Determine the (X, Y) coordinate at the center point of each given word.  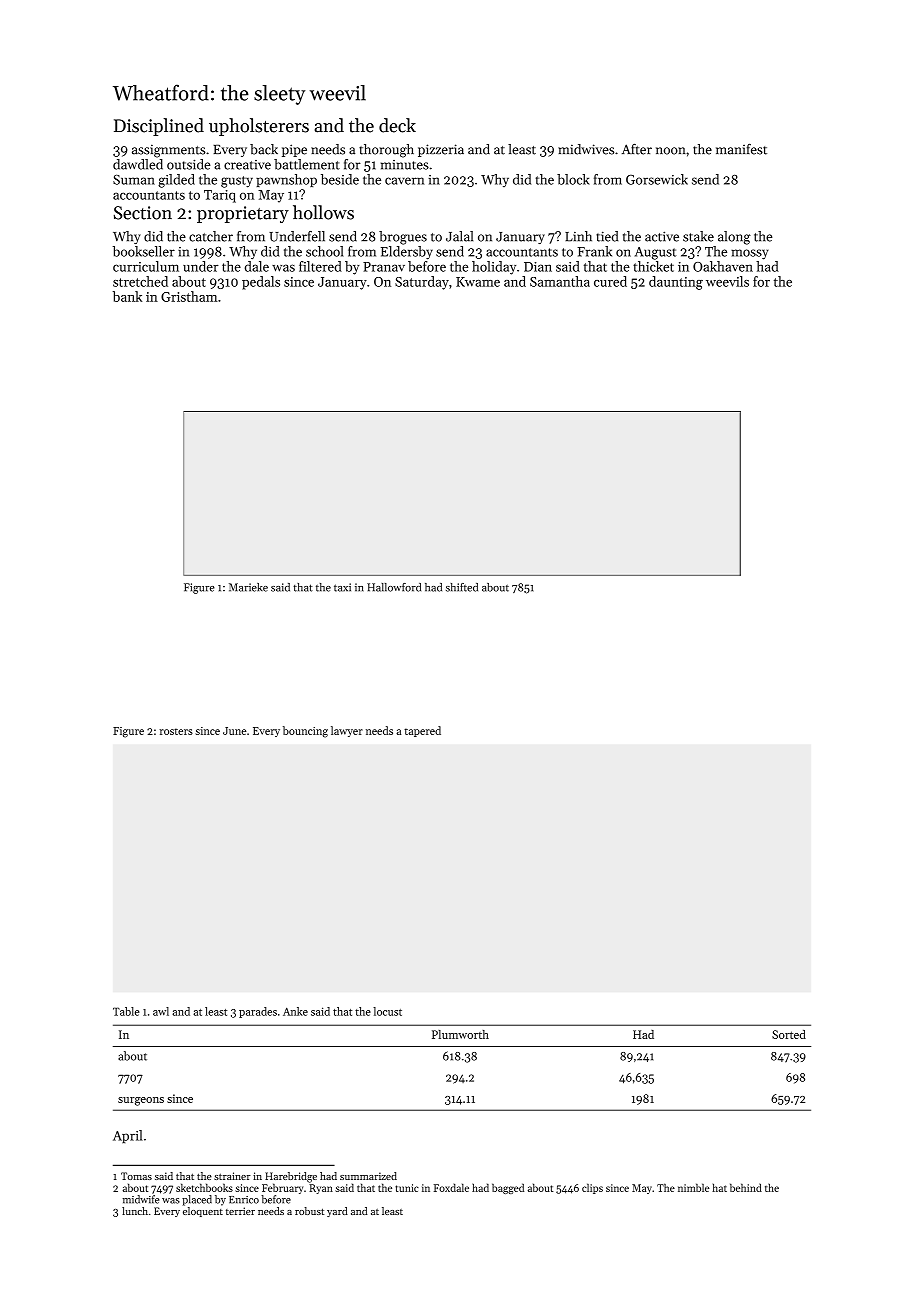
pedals (261, 283)
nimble (694, 1187)
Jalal (459, 236)
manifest (741, 149)
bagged (508, 1188)
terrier (240, 1211)
